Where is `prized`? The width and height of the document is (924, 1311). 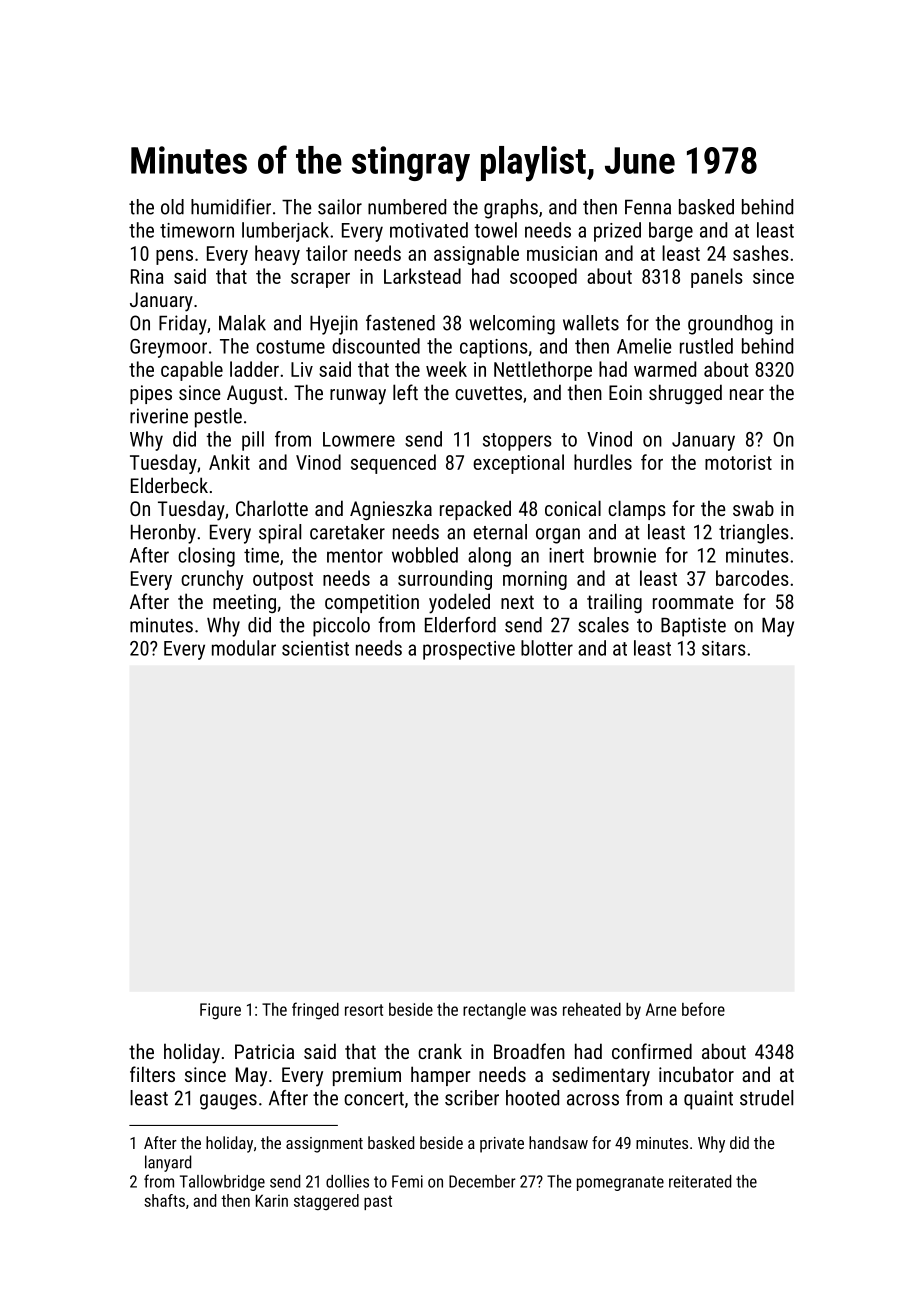 prized is located at coordinates (617, 232).
